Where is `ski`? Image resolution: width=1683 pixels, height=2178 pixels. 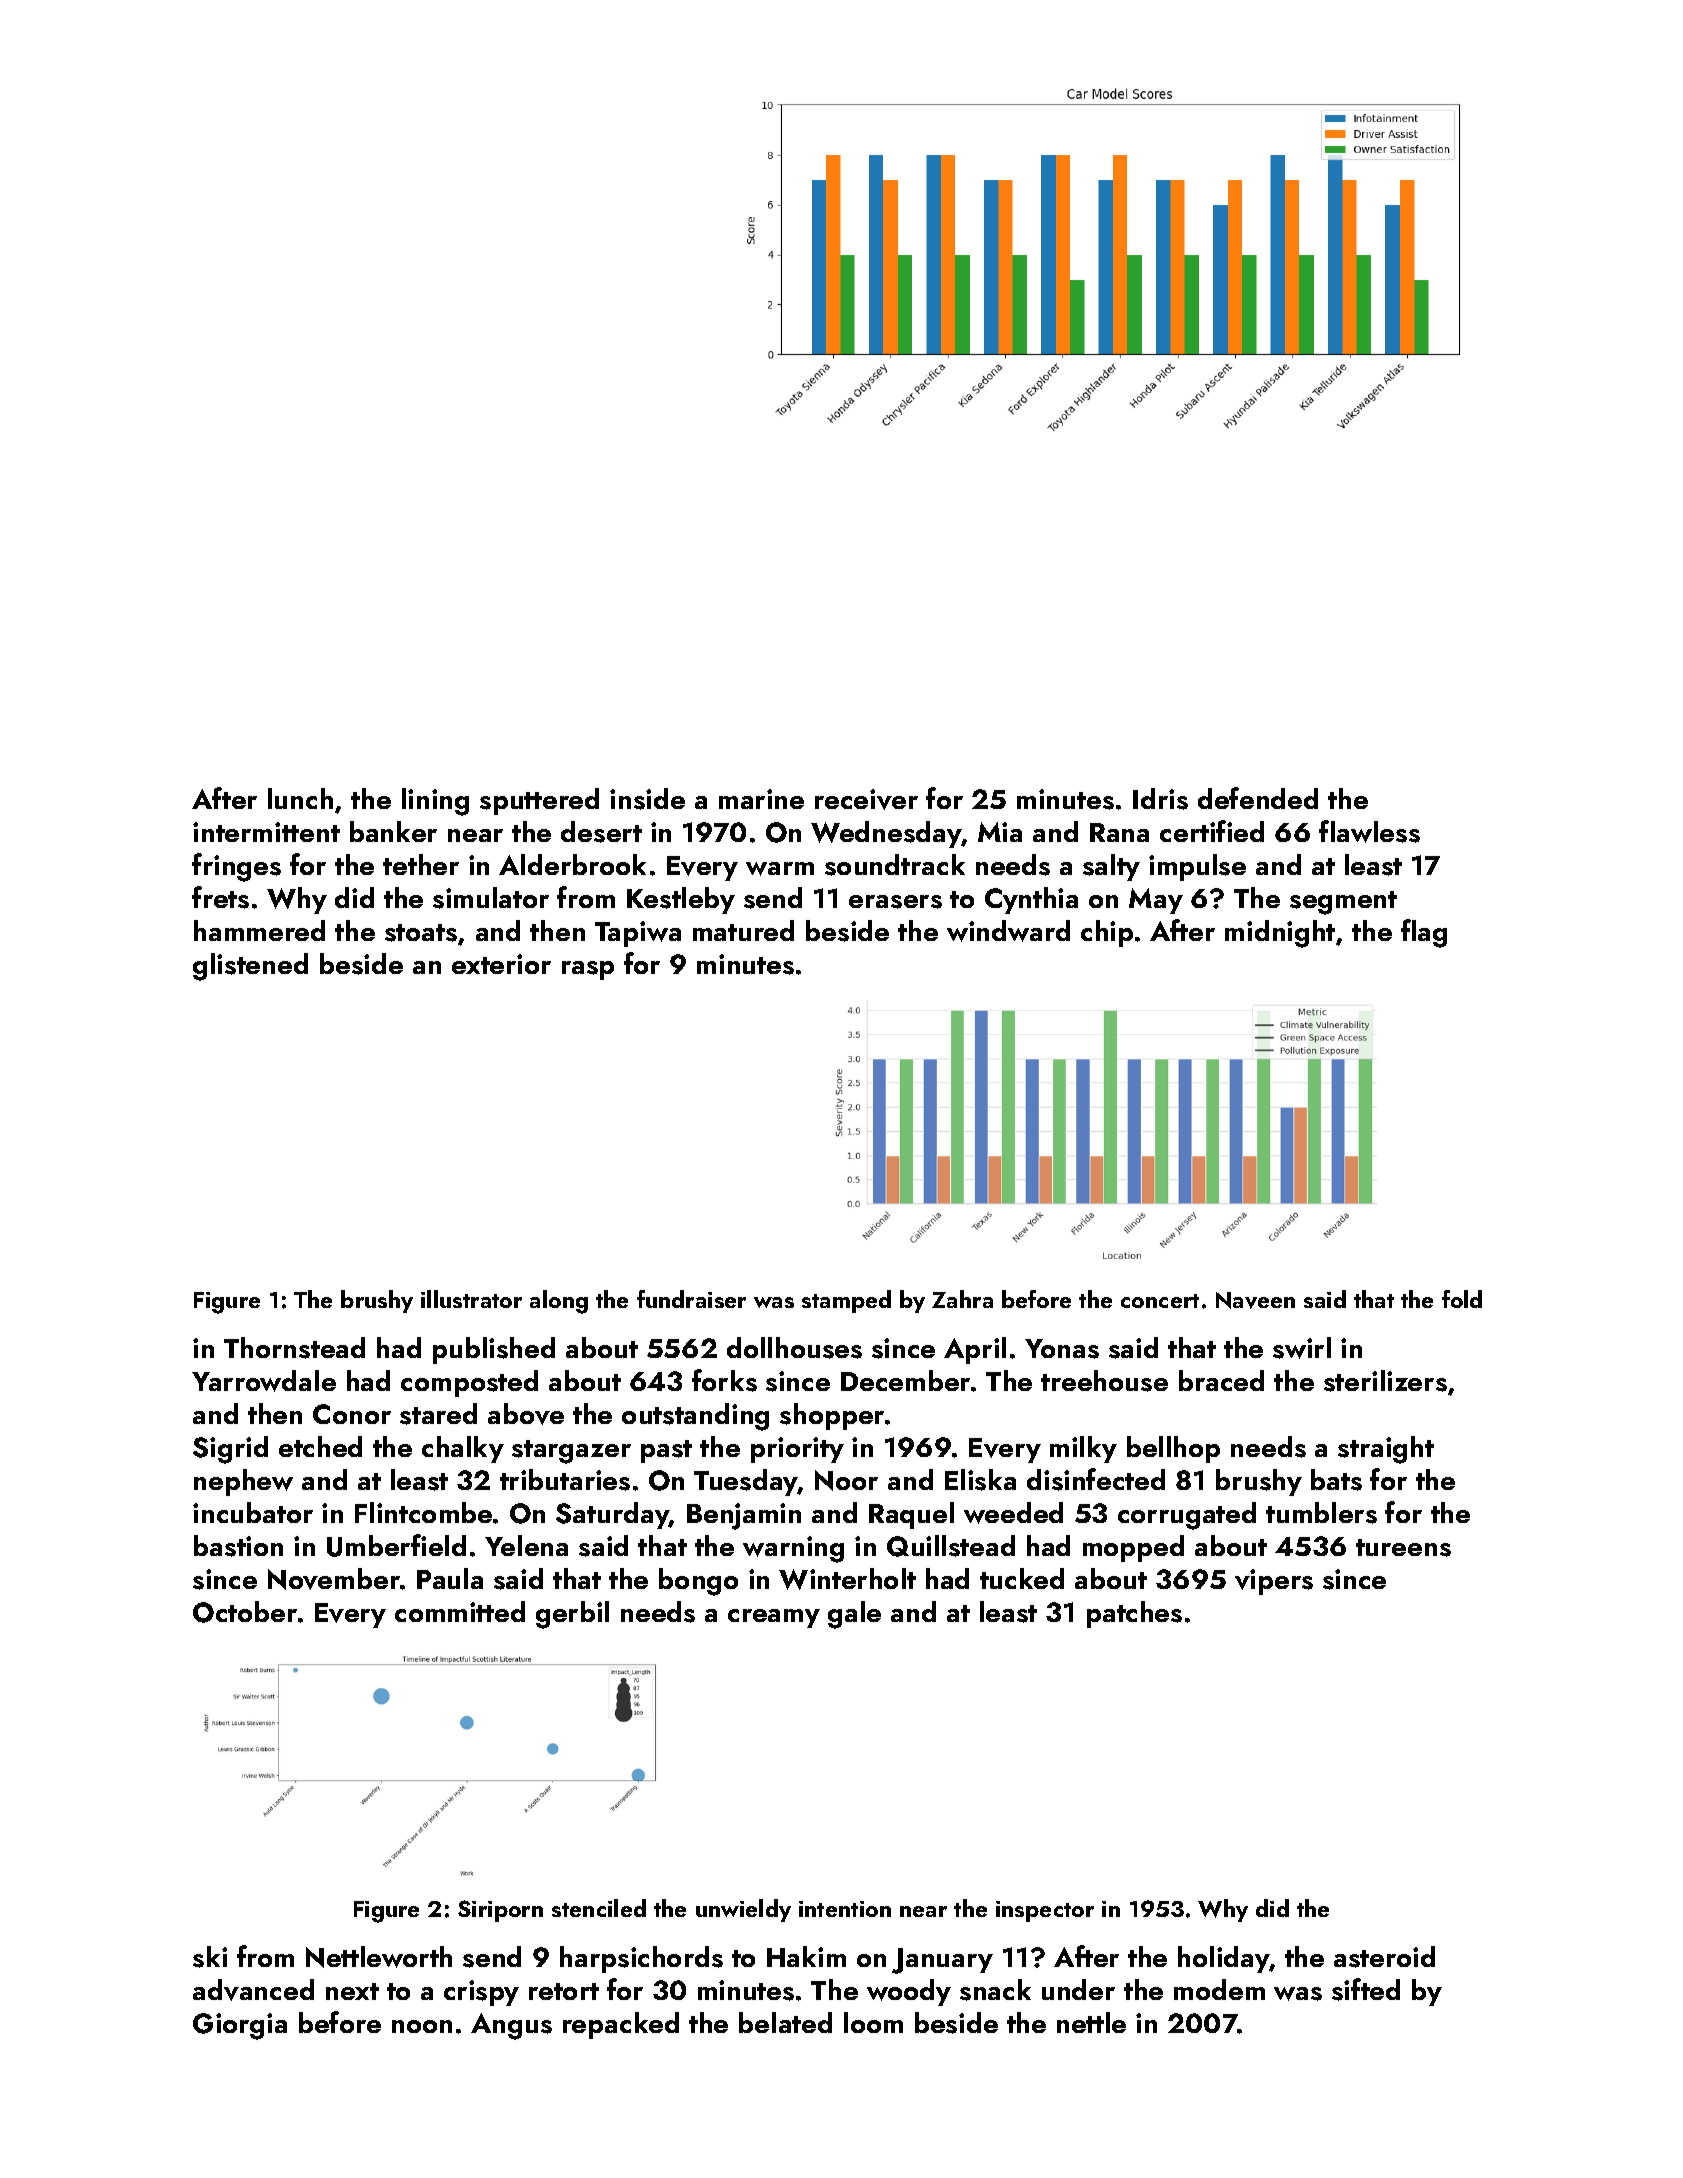 ski is located at coordinates (210, 1957).
